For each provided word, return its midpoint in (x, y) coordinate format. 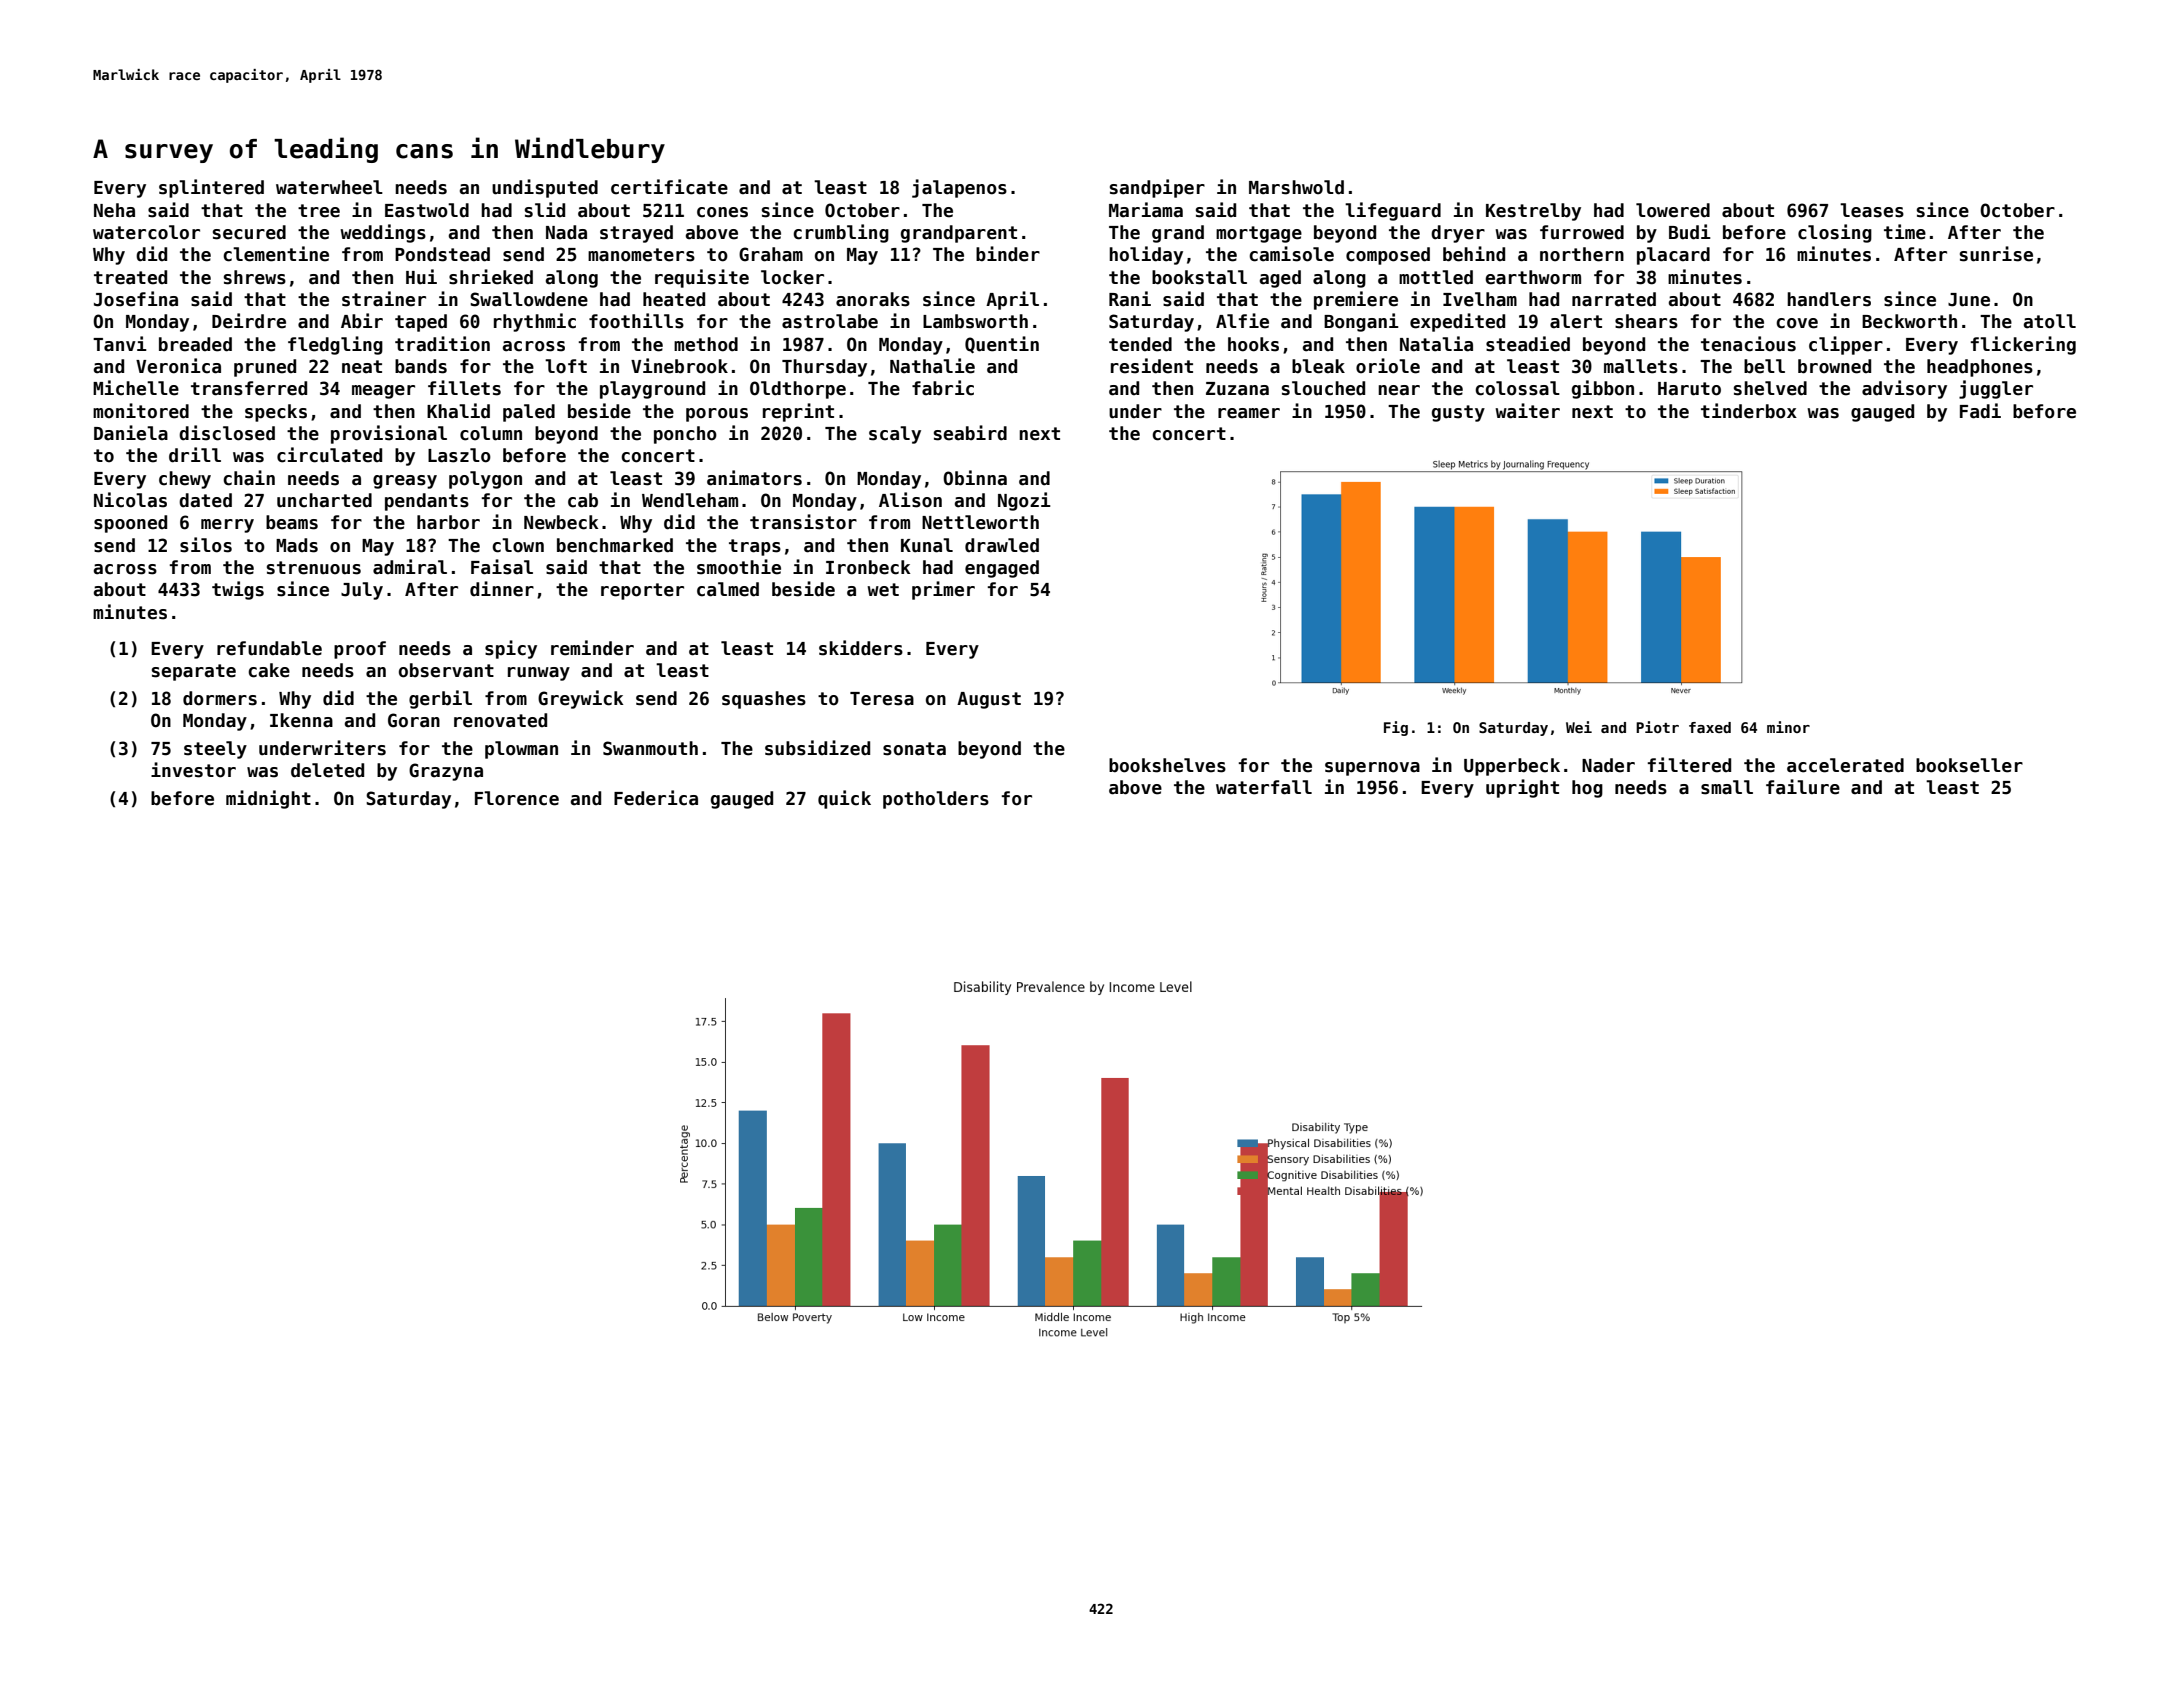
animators (754, 478)
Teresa (882, 699)
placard (1673, 256)
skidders (861, 648)
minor (1788, 727)
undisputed (545, 188)
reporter (642, 591)
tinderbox (1749, 411)
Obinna (975, 478)
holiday (1146, 255)
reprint (798, 412)
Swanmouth (650, 748)
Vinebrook (679, 366)
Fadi (1980, 411)
